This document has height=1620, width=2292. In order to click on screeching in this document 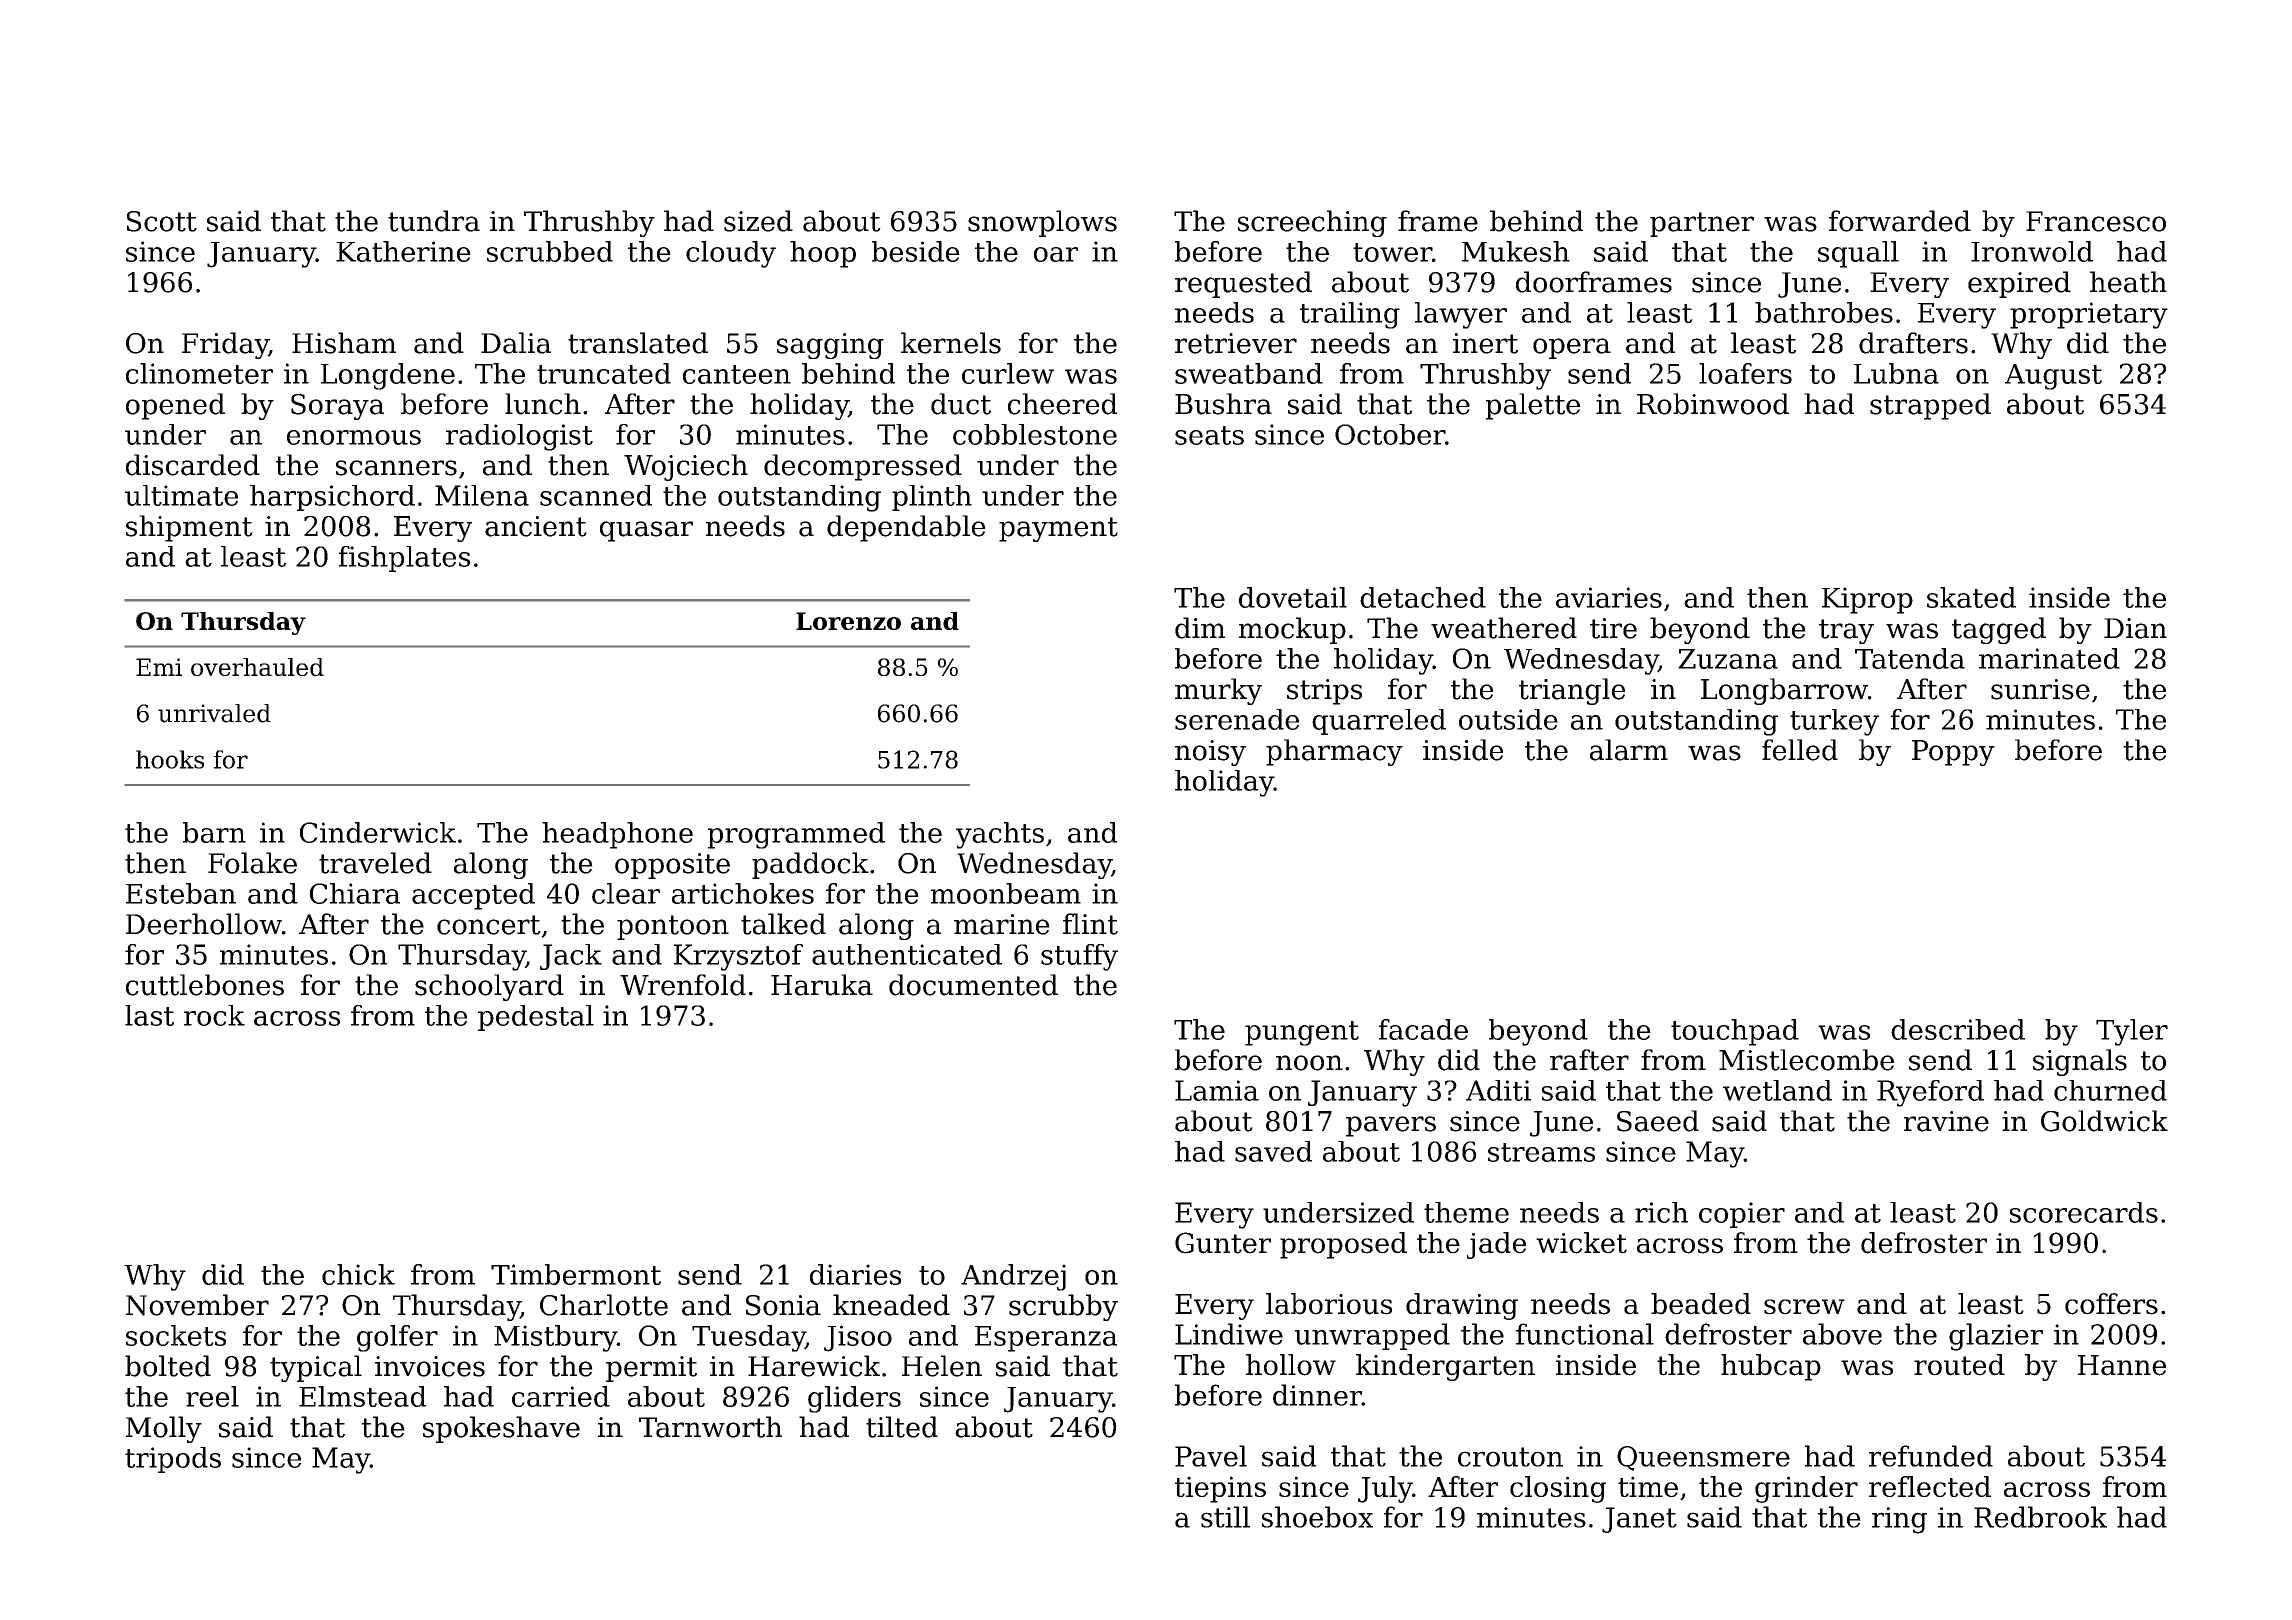, I will do `click(1312, 223)`.
